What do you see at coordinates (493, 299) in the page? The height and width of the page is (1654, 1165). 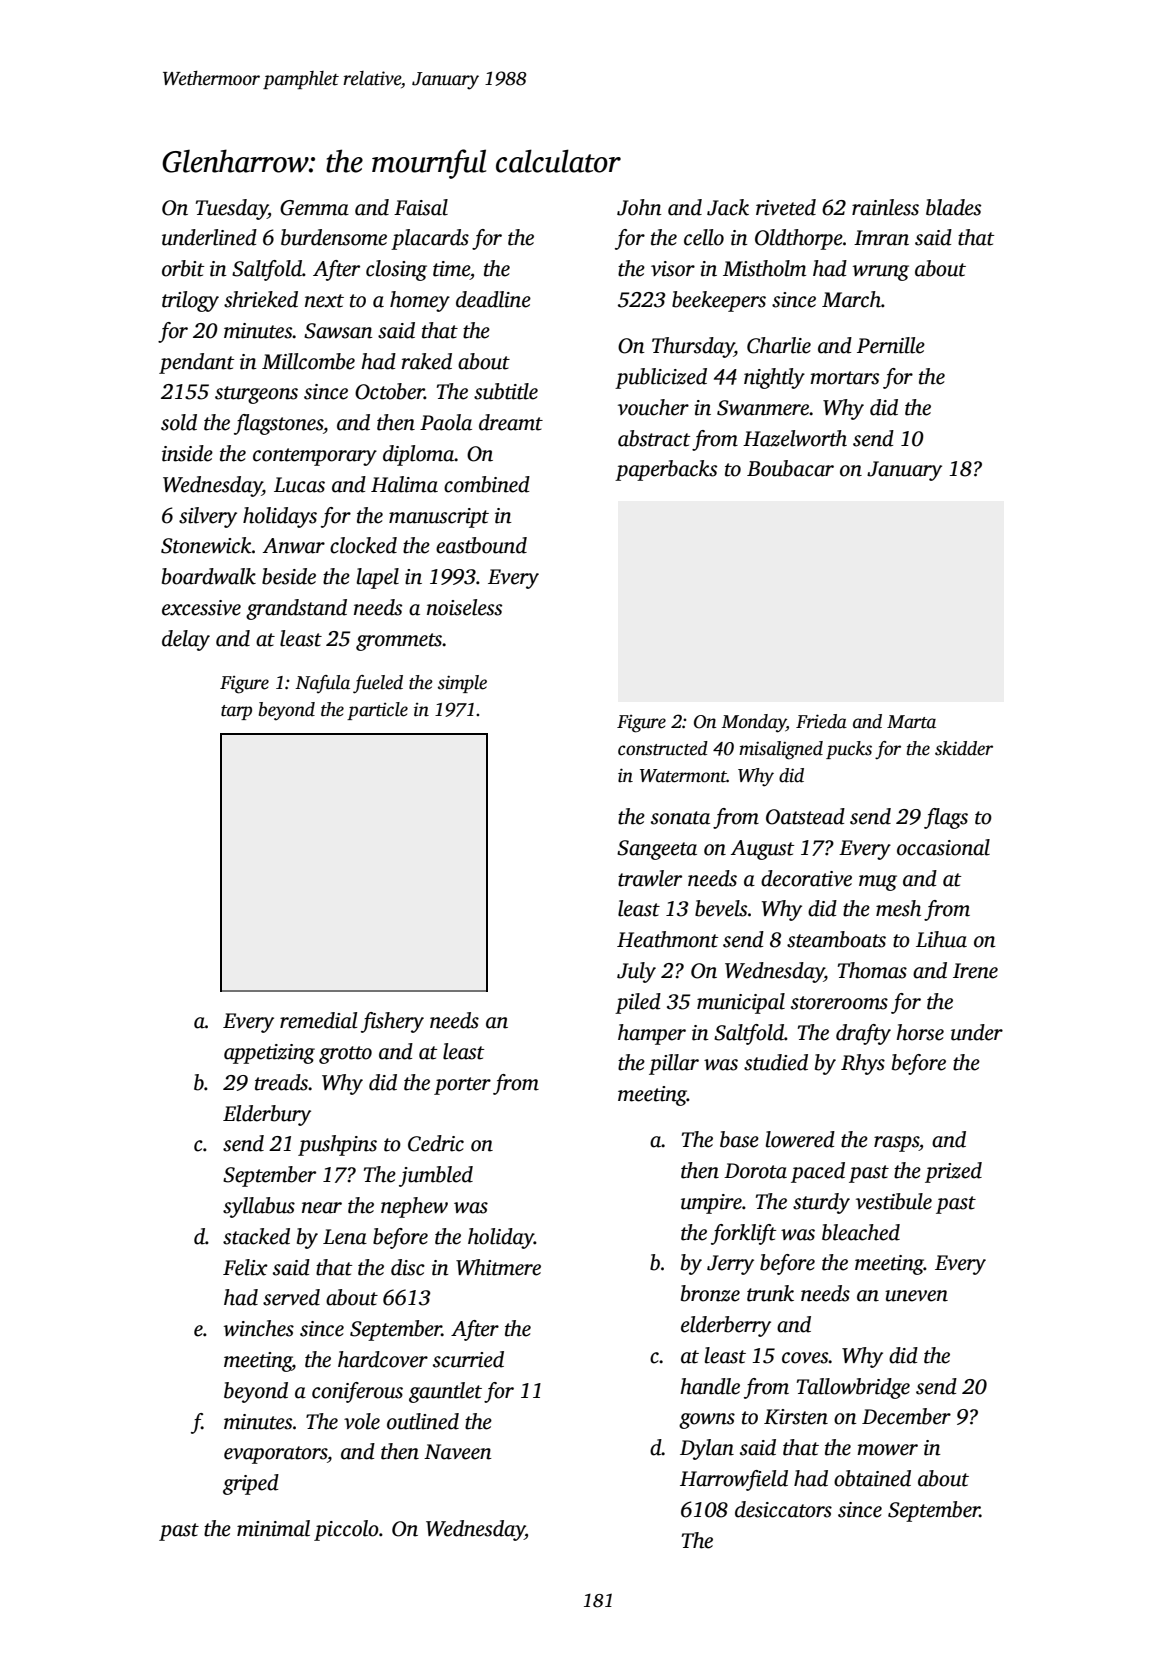 I see `deadline` at bounding box center [493, 299].
